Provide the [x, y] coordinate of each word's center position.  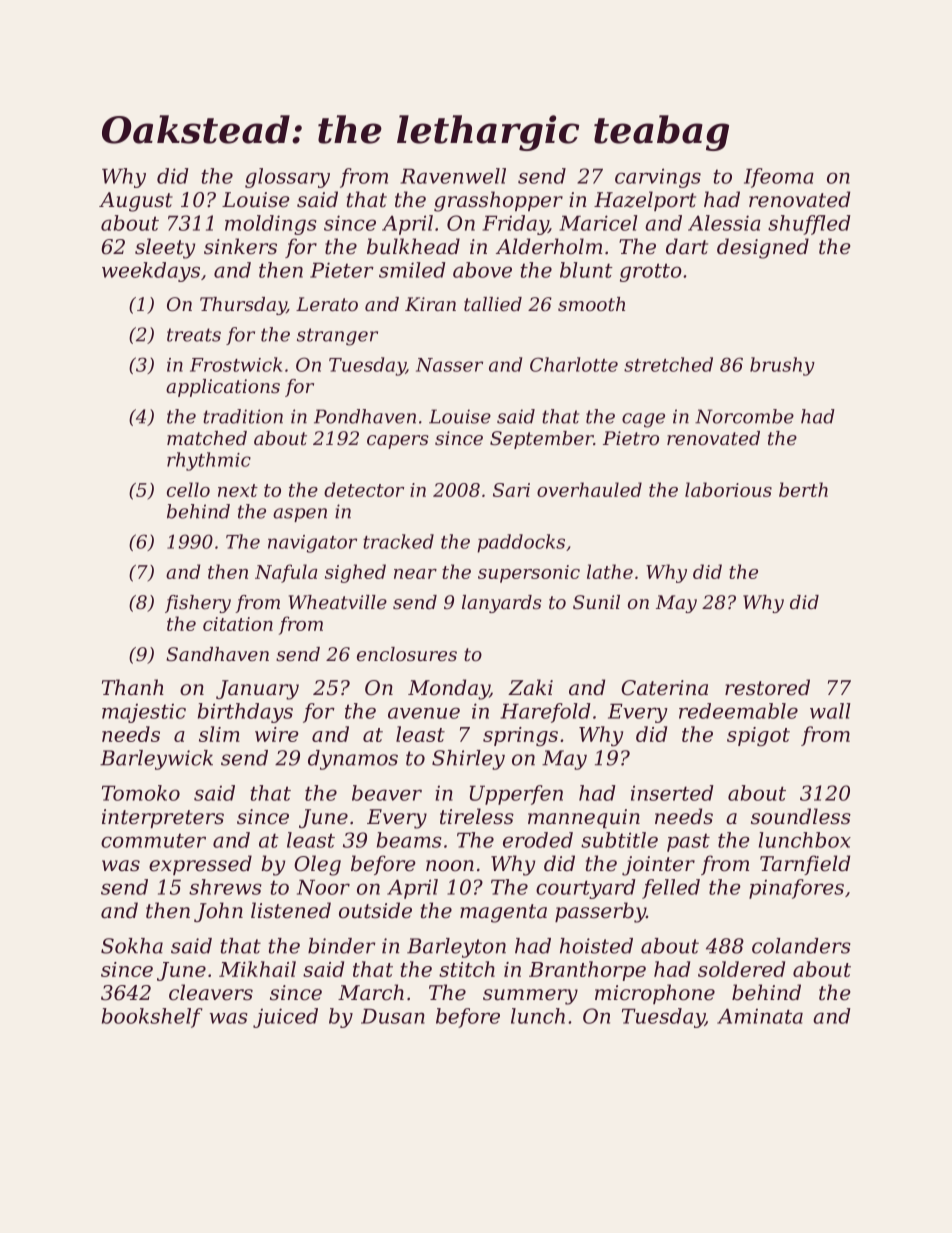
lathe [610, 571]
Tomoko [141, 793]
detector [364, 489]
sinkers [240, 246]
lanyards [502, 604]
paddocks [521, 543]
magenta [503, 913]
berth [803, 489]
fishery [198, 604]
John [218, 912]
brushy [782, 366]
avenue [424, 713]
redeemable [738, 711]
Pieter [342, 270]
